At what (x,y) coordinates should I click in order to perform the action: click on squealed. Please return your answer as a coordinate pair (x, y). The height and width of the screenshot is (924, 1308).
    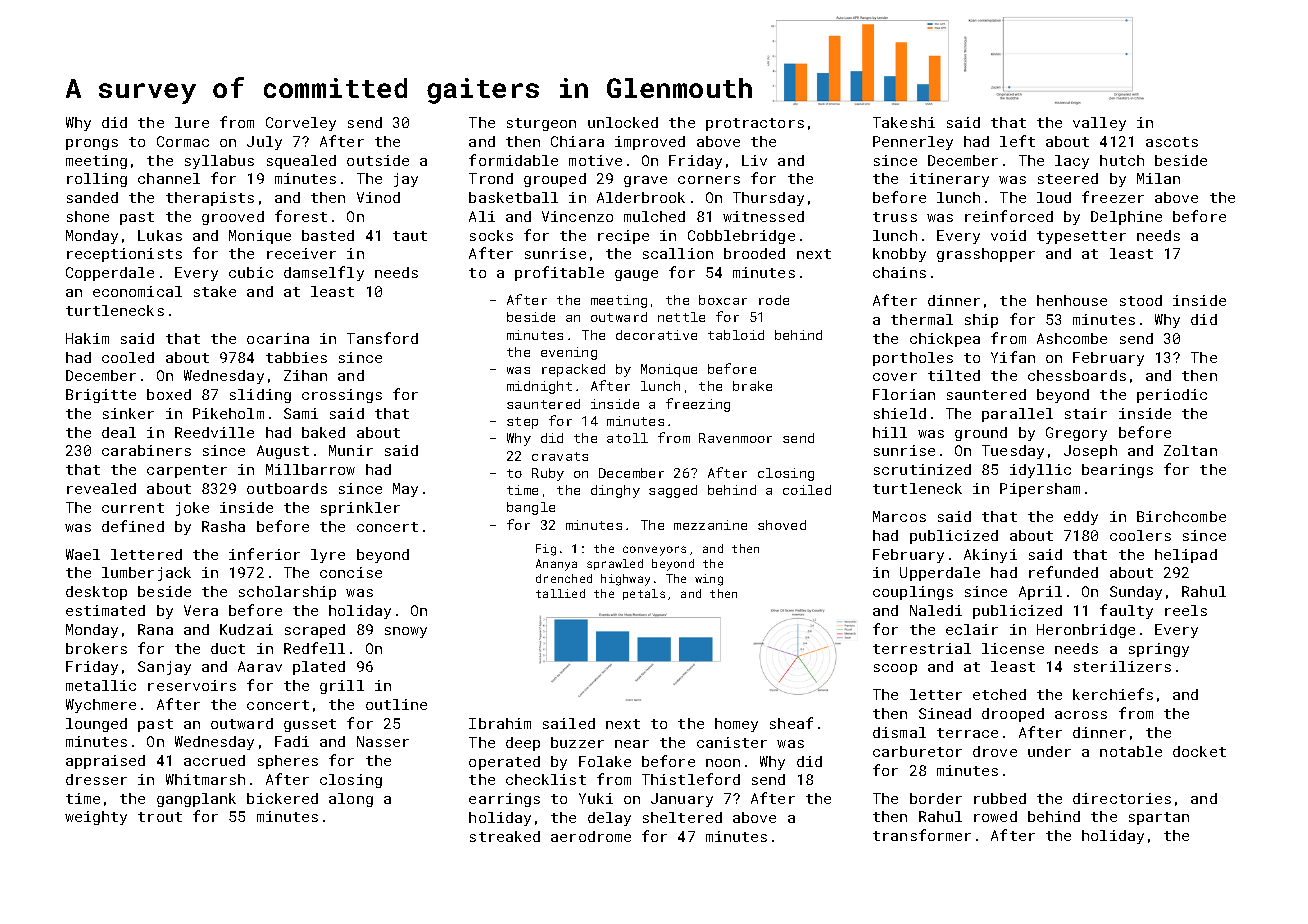
    Looking at the image, I should click on (301, 162).
